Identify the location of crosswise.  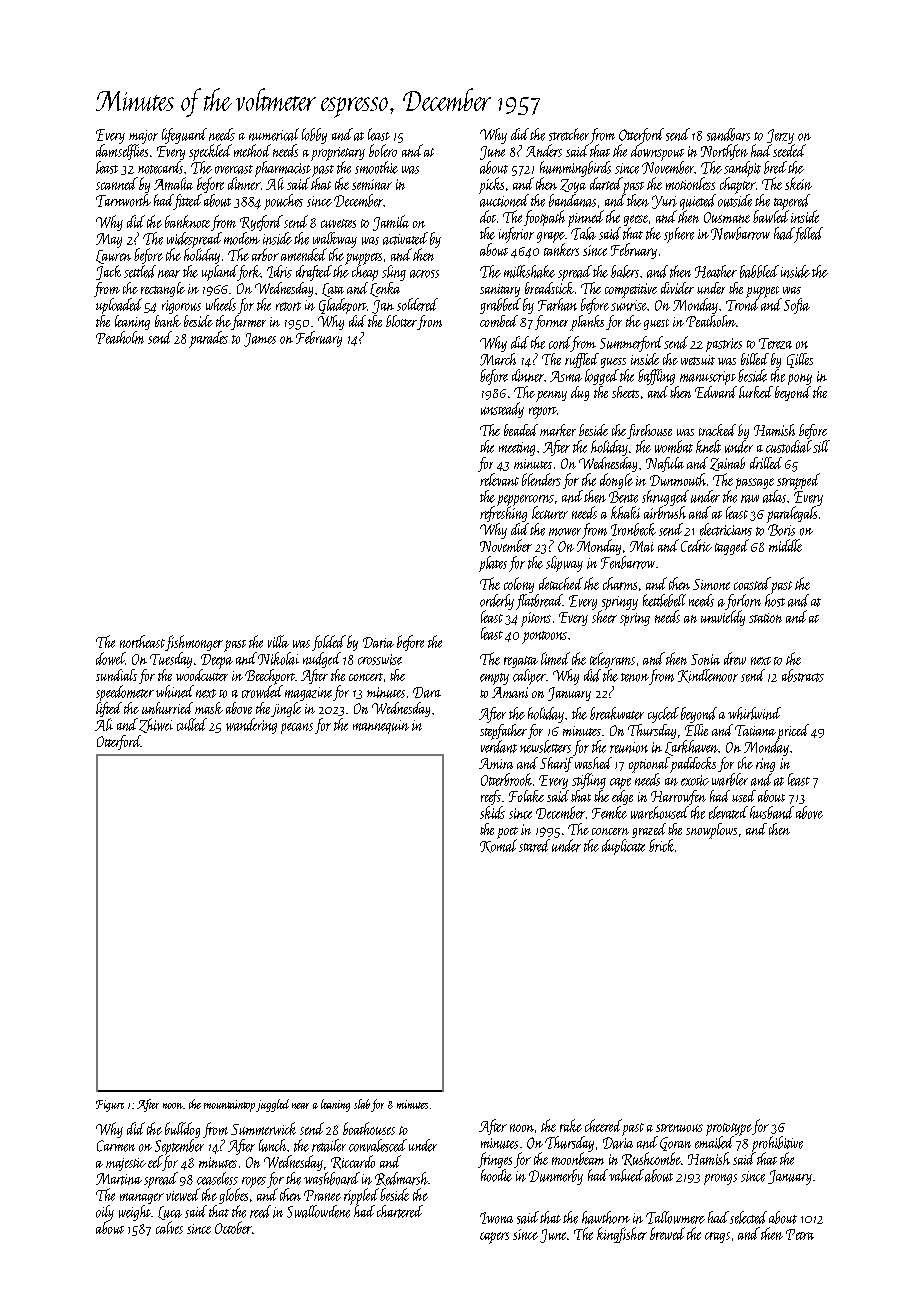
(380, 659).
